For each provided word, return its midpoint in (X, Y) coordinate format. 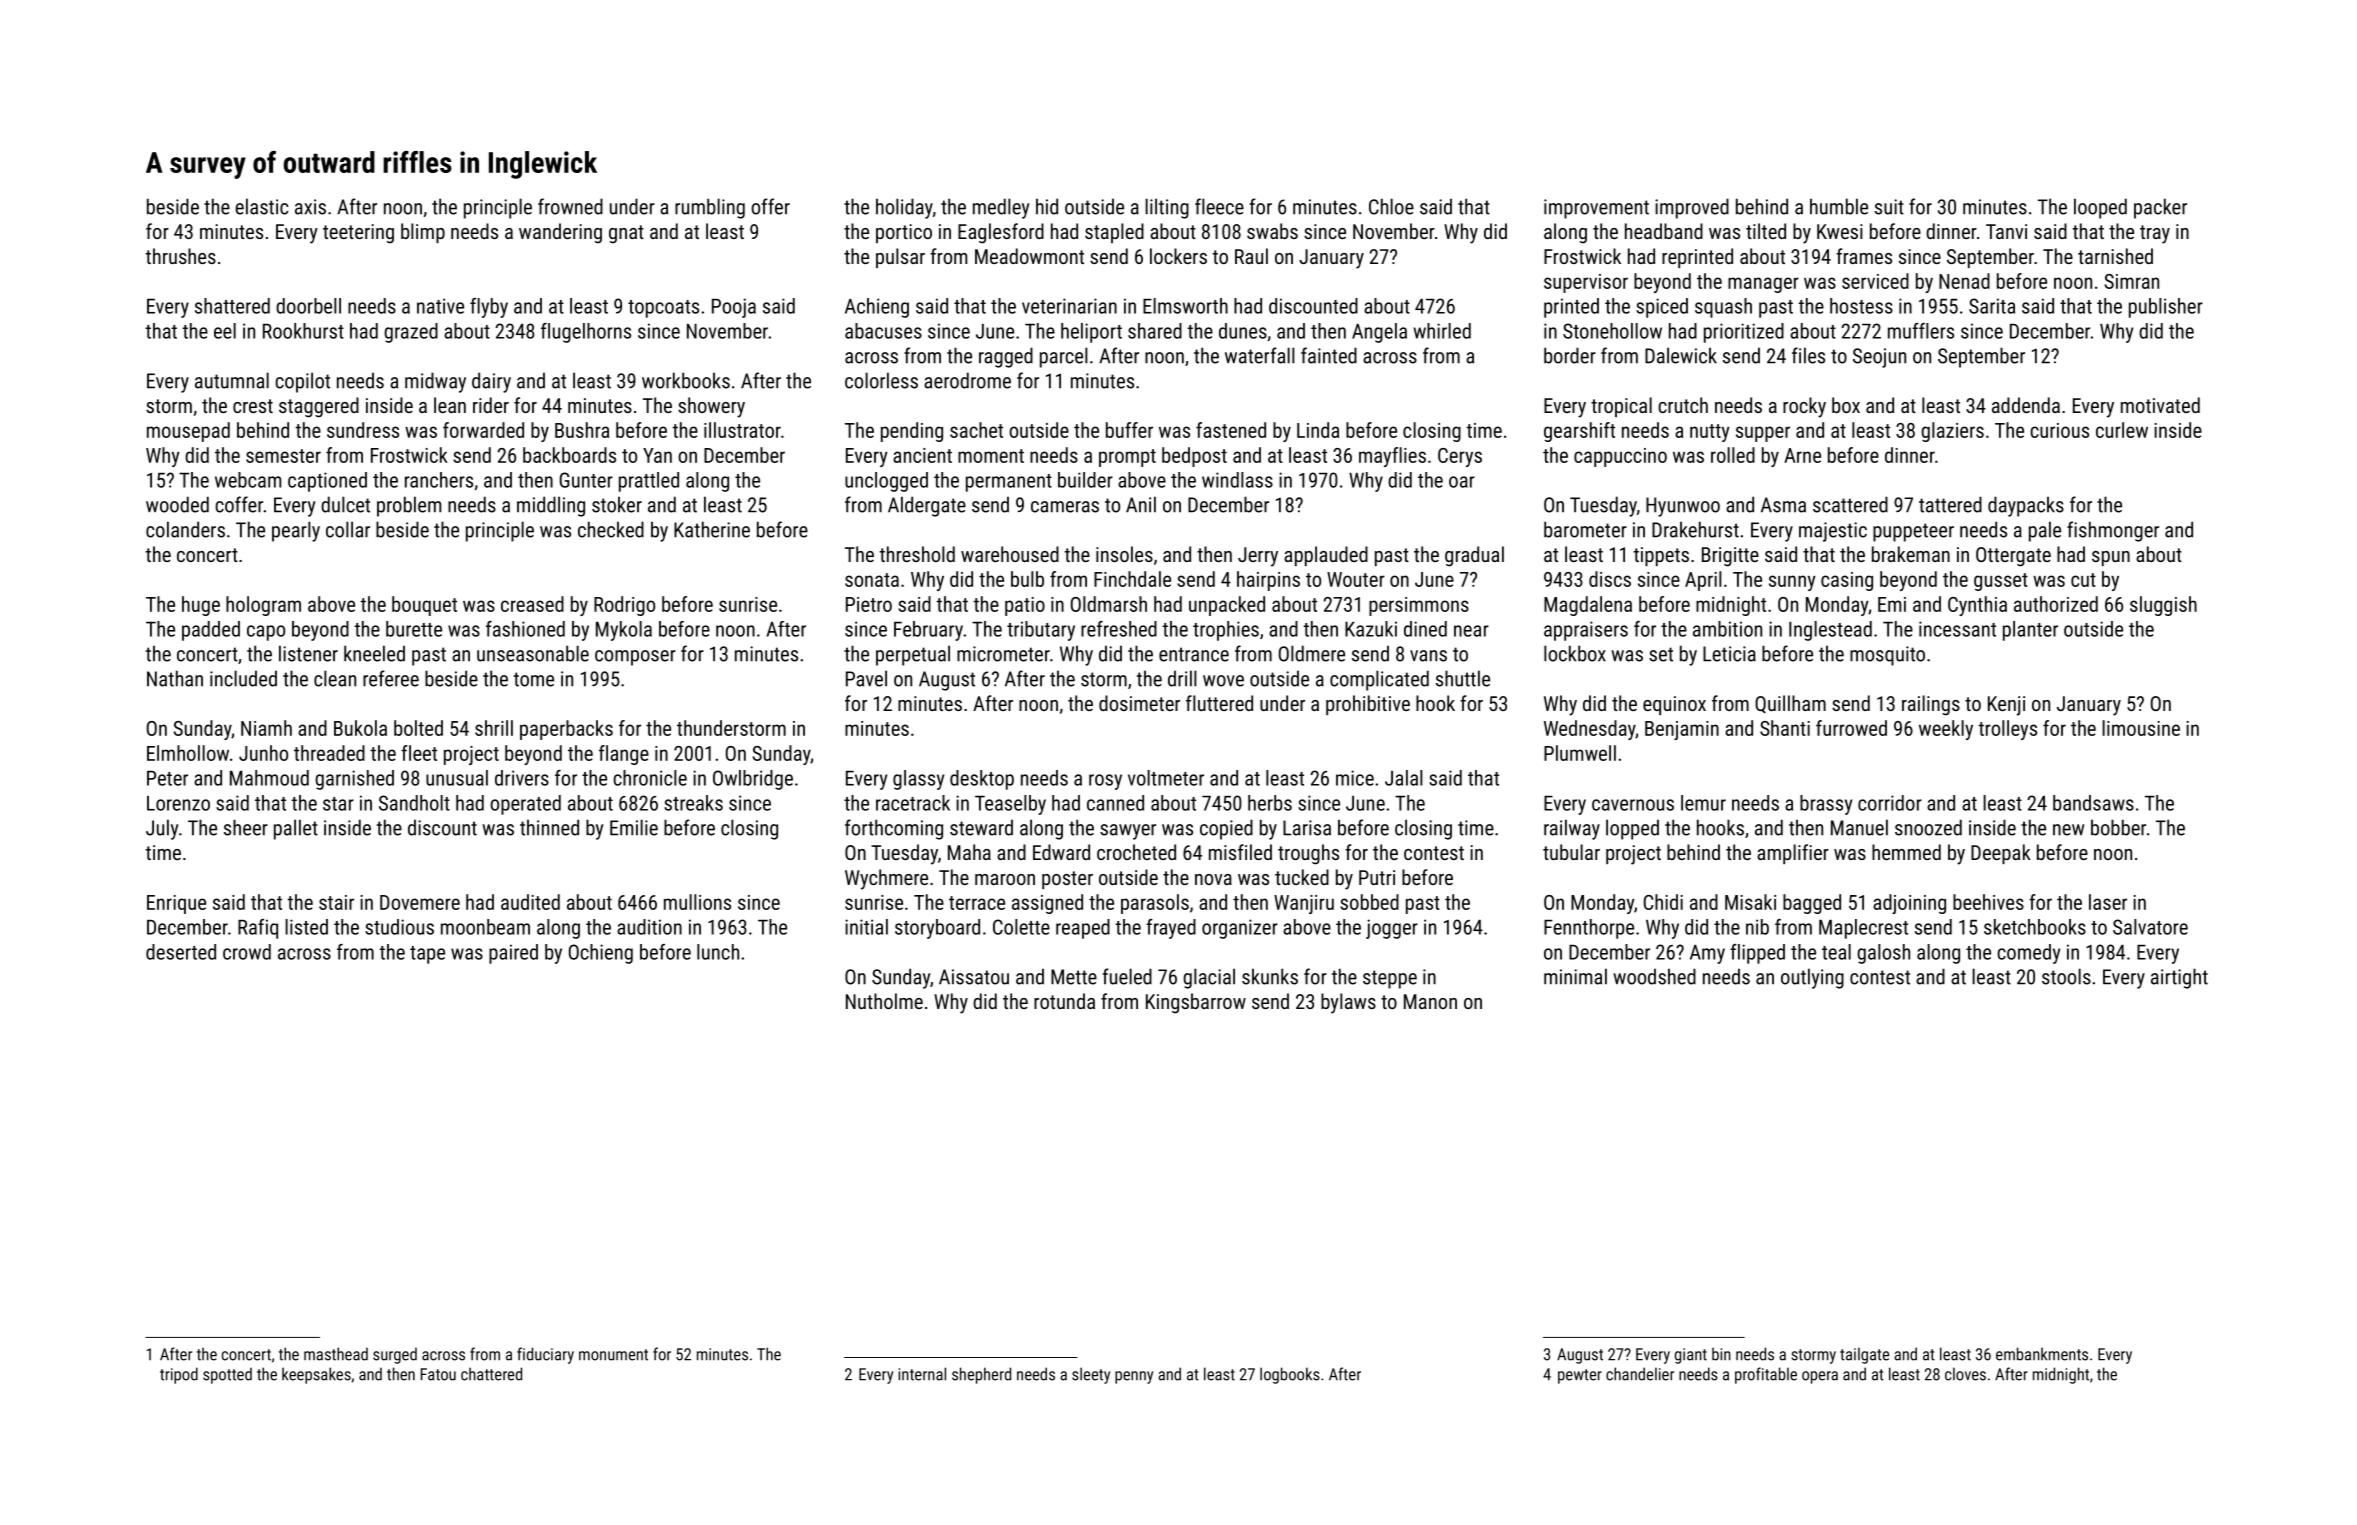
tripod (179, 1375)
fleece (1219, 206)
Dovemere (420, 902)
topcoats (663, 309)
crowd (247, 952)
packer (2160, 208)
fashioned (525, 629)
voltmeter (1166, 778)
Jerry (1258, 557)
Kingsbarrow (1196, 1003)
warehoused (1010, 554)
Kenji (2006, 706)
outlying (1812, 978)
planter (2030, 631)
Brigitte (1730, 557)
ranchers (439, 480)
